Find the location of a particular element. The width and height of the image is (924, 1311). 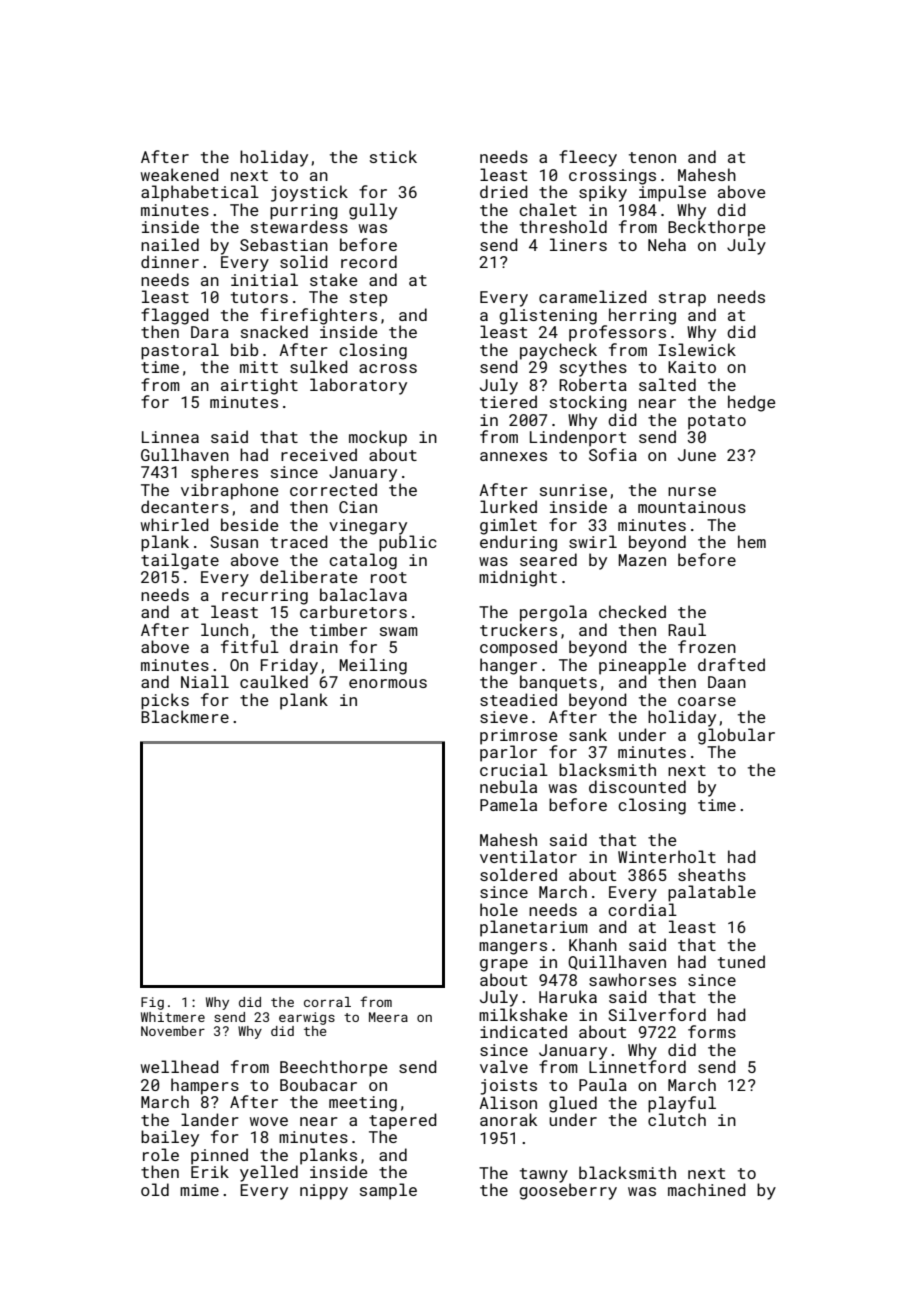

role is located at coordinates (161, 1154).
